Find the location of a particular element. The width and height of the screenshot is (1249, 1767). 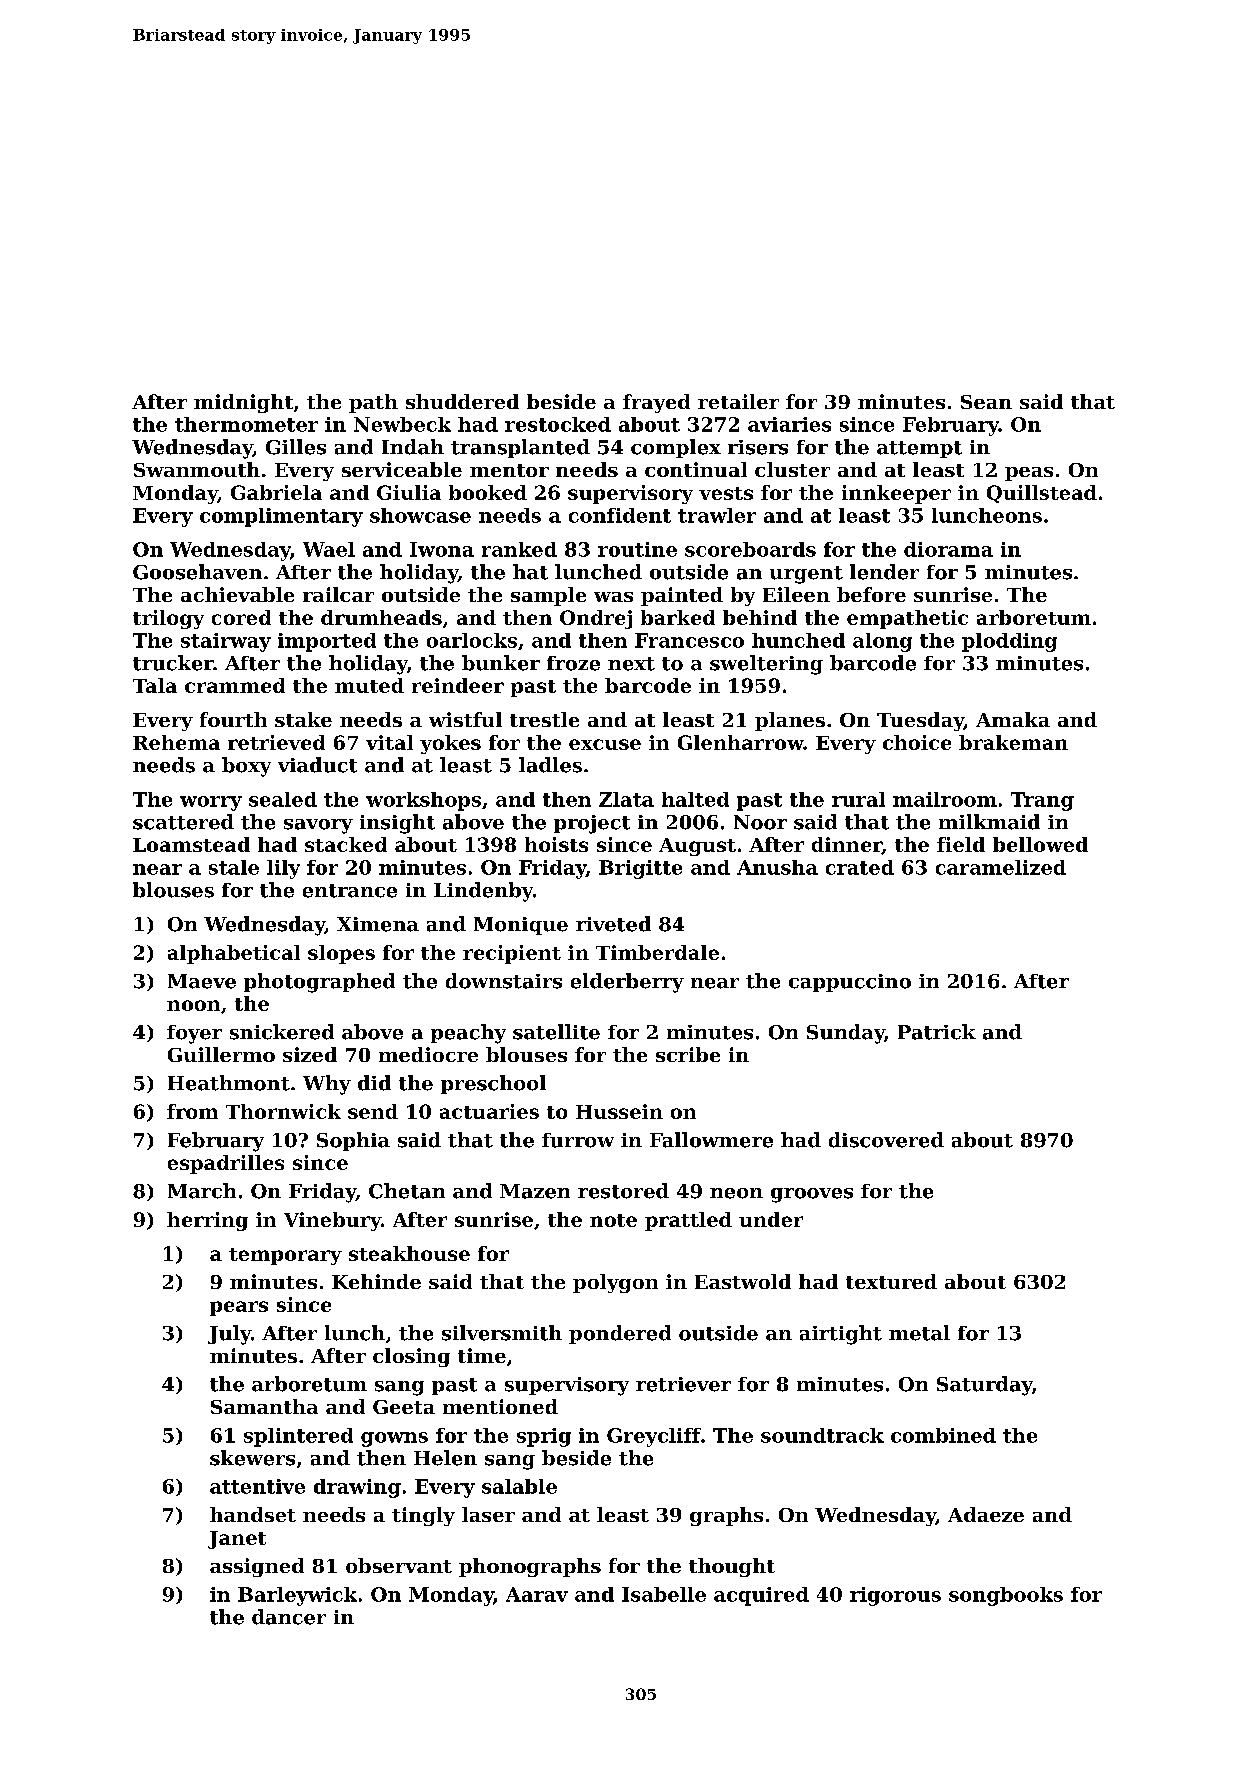

rigorous is located at coordinates (895, 1596).
